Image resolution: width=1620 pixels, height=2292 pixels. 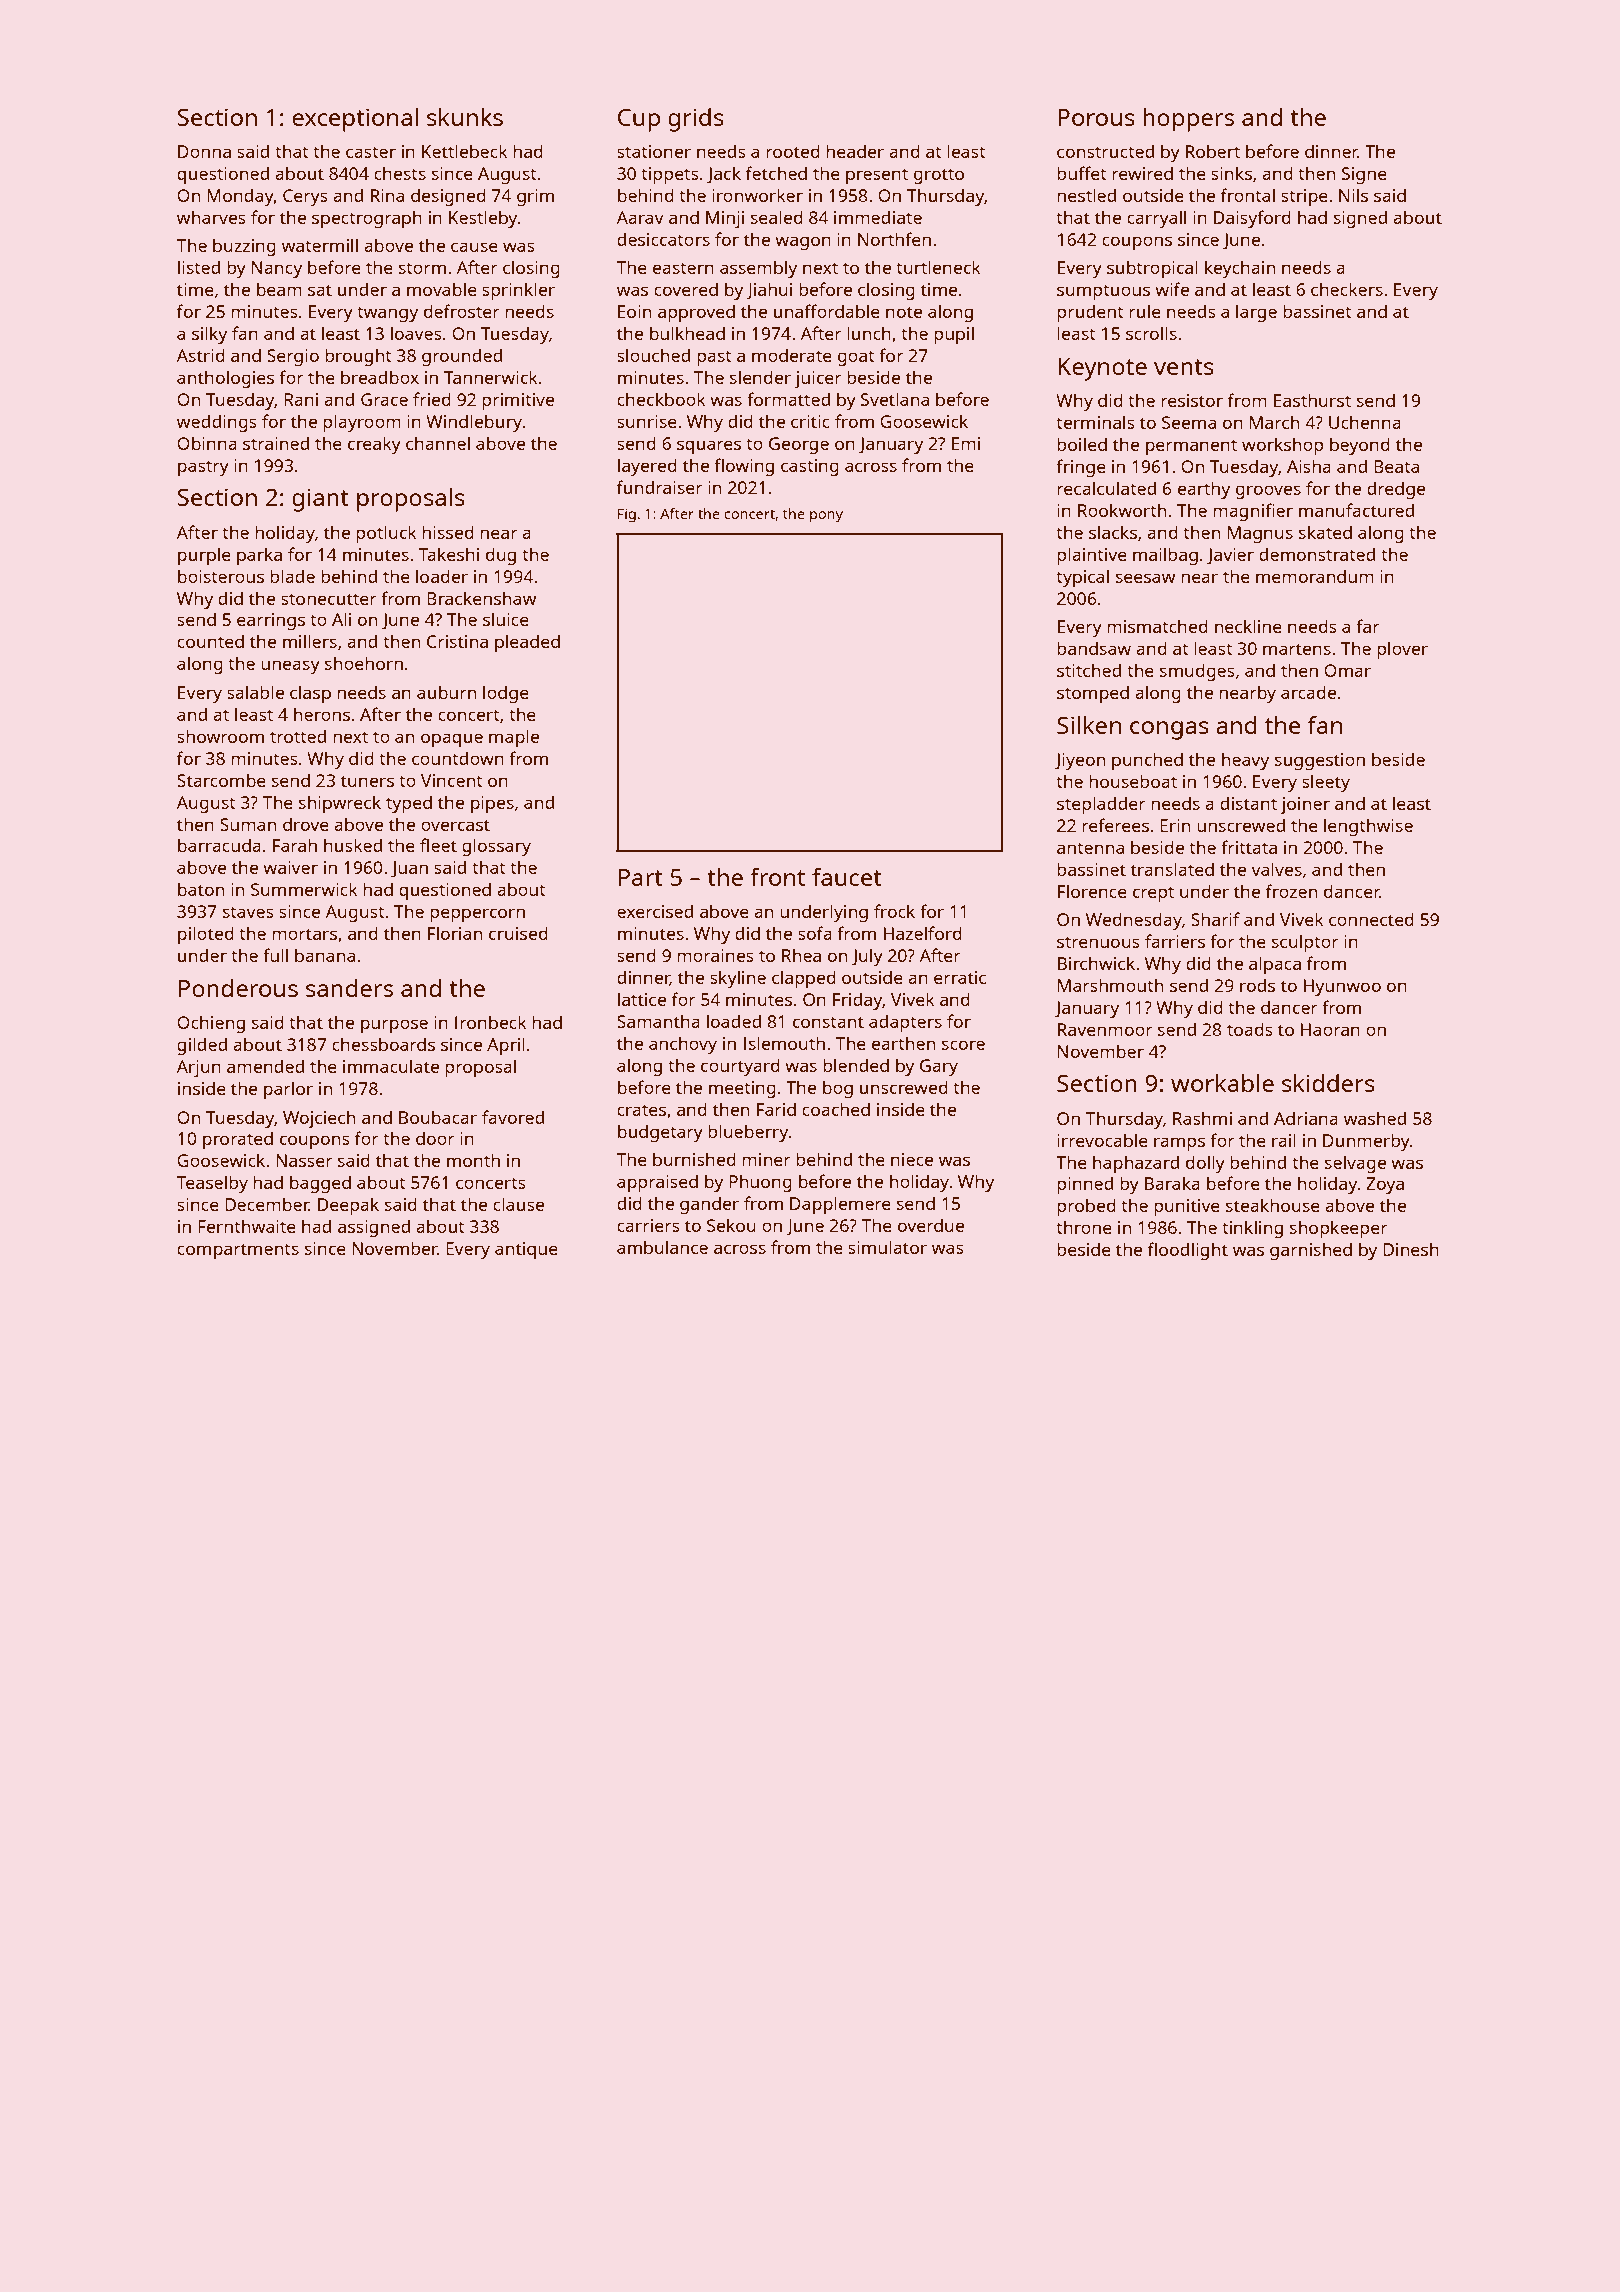 What do you see at coordinates (465, 117) in the screenshot?
I see `skunks` at bounding box center [465, 117].
